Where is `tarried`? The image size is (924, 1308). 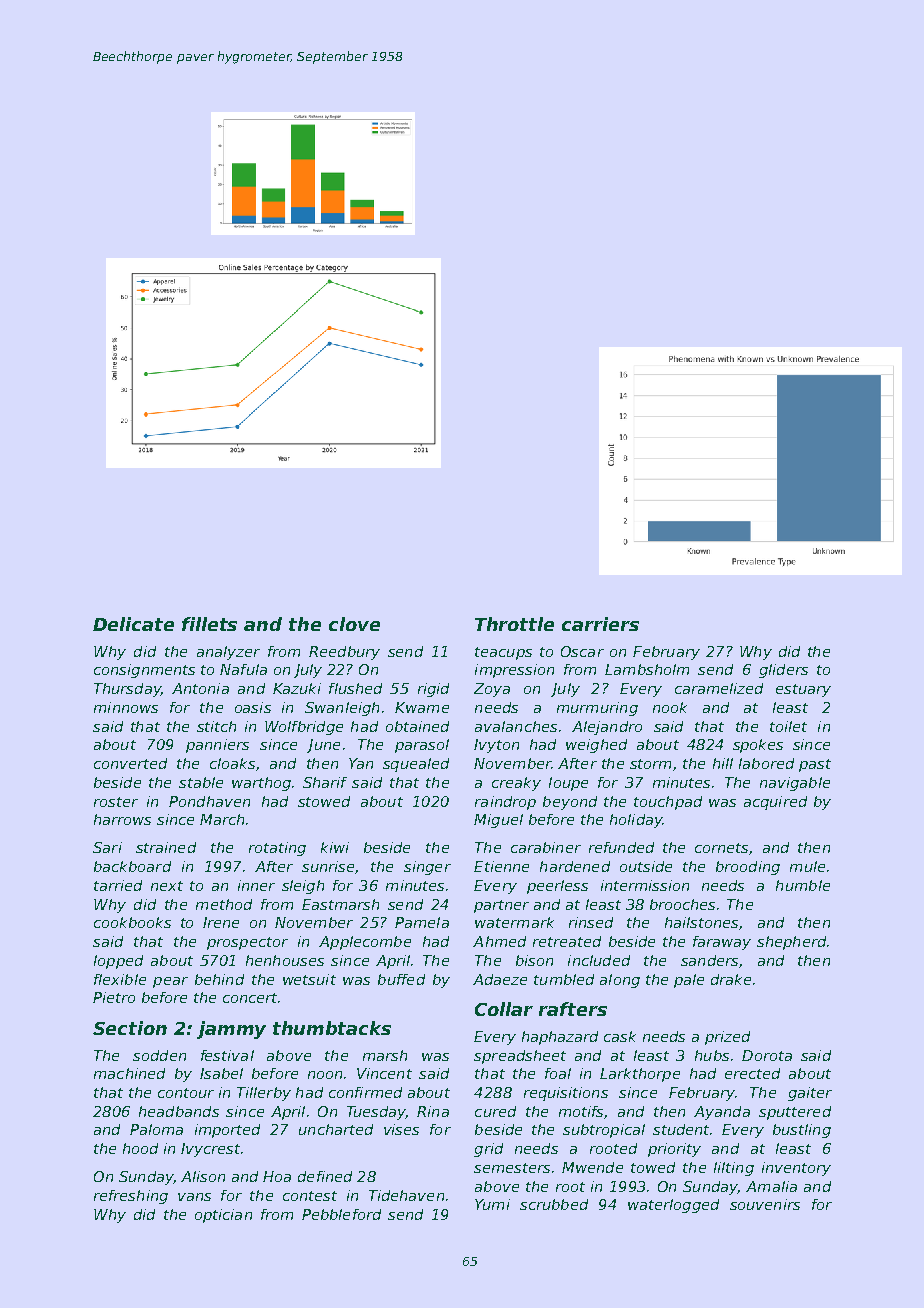
tarried is located at coordinates (118, 885).
